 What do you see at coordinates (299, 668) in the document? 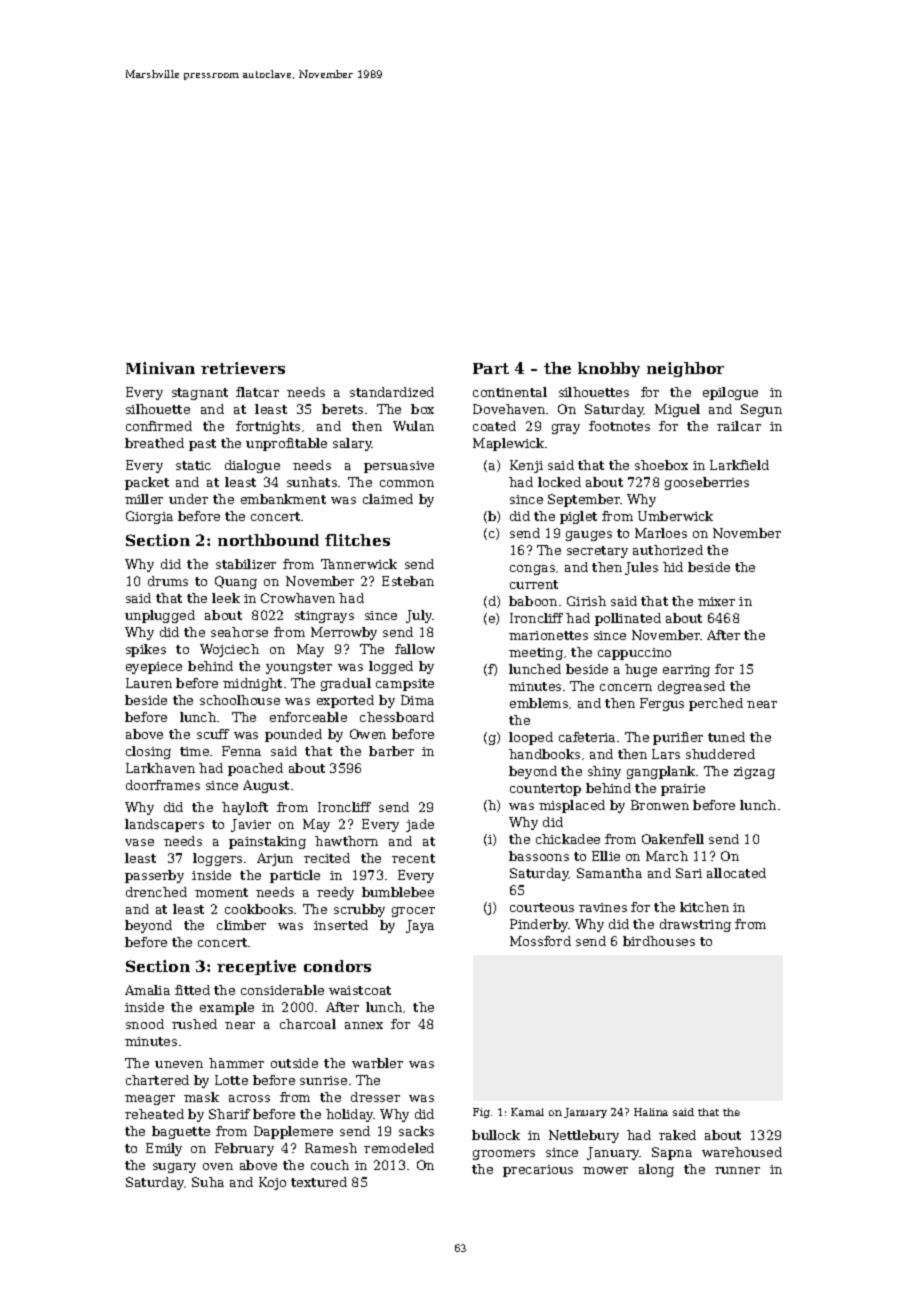
I see `youngster` at bounding box center [299, 668].
